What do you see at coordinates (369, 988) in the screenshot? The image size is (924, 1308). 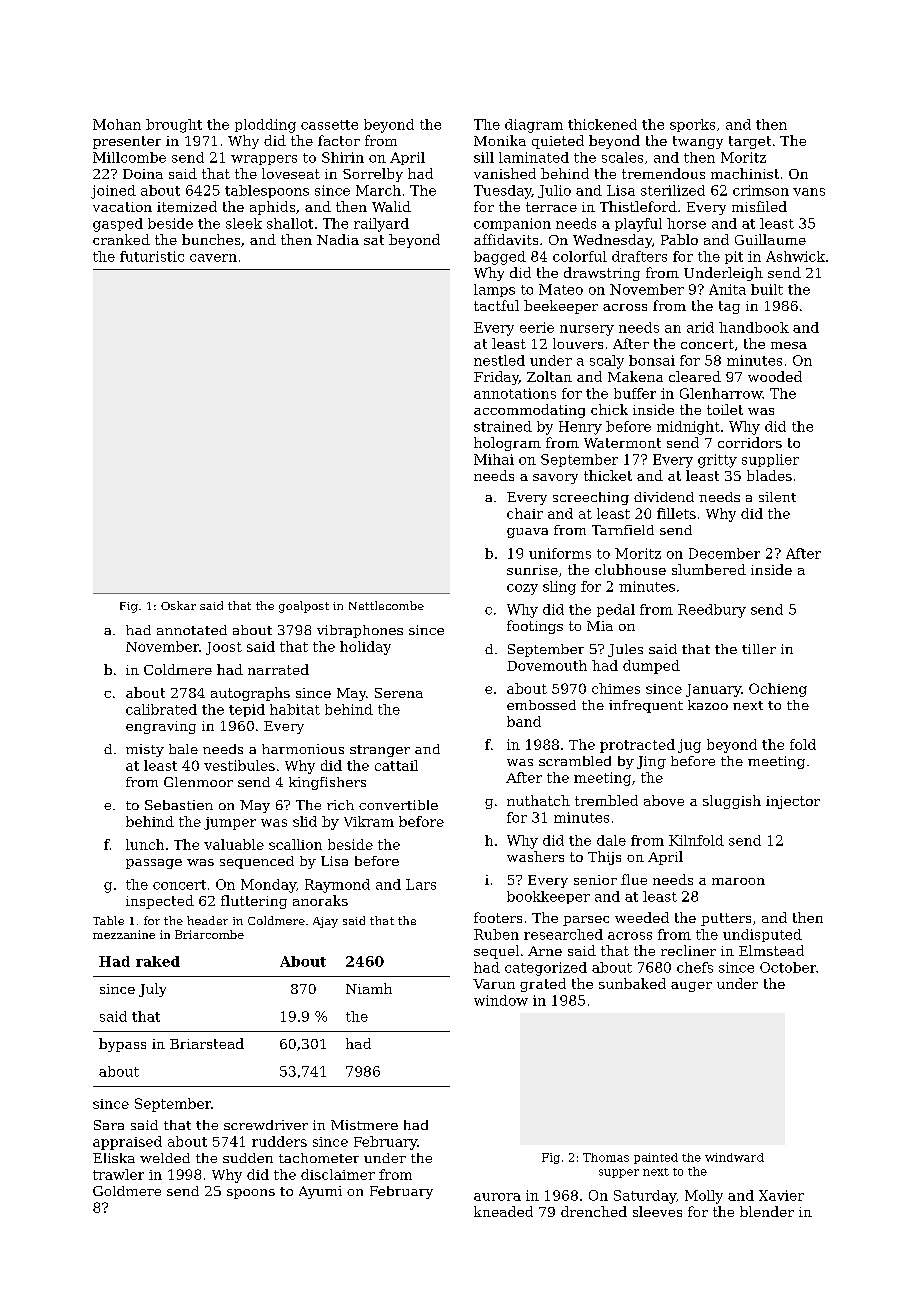 I see `Niamh` at bounding box center [369, 988].
